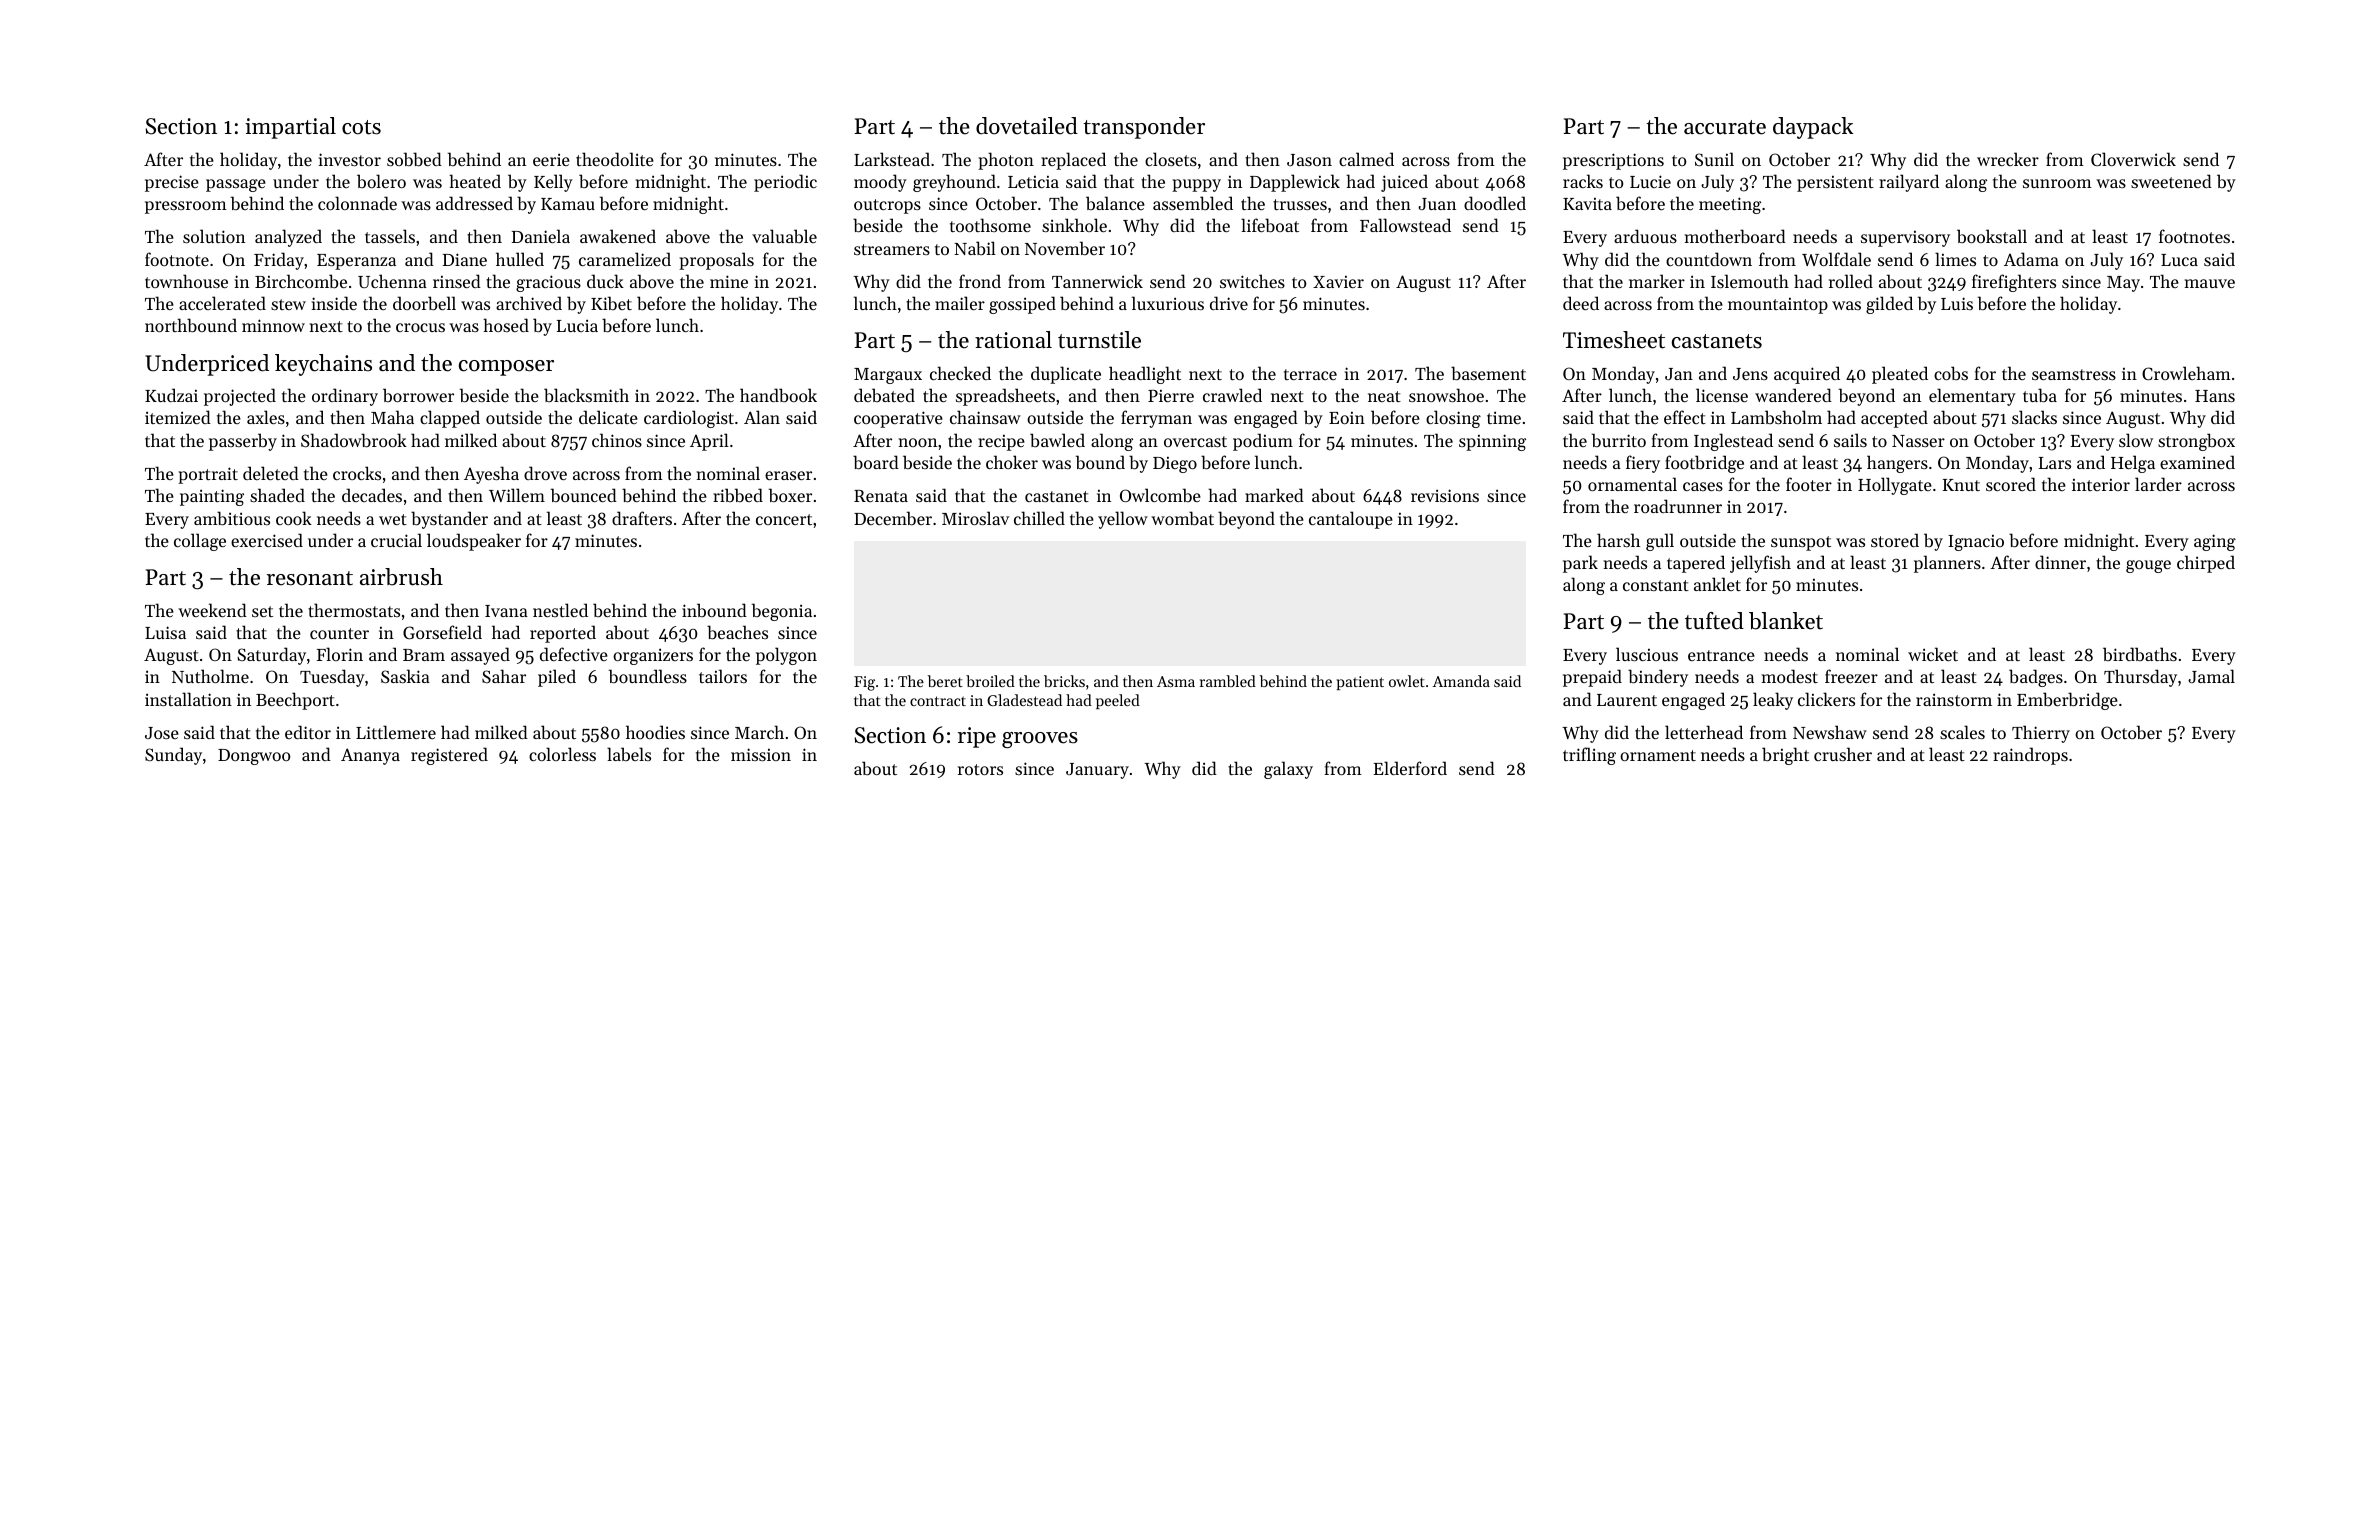 This document has height=1540, width=2380. I want to click on noon, so click(918, 442).
